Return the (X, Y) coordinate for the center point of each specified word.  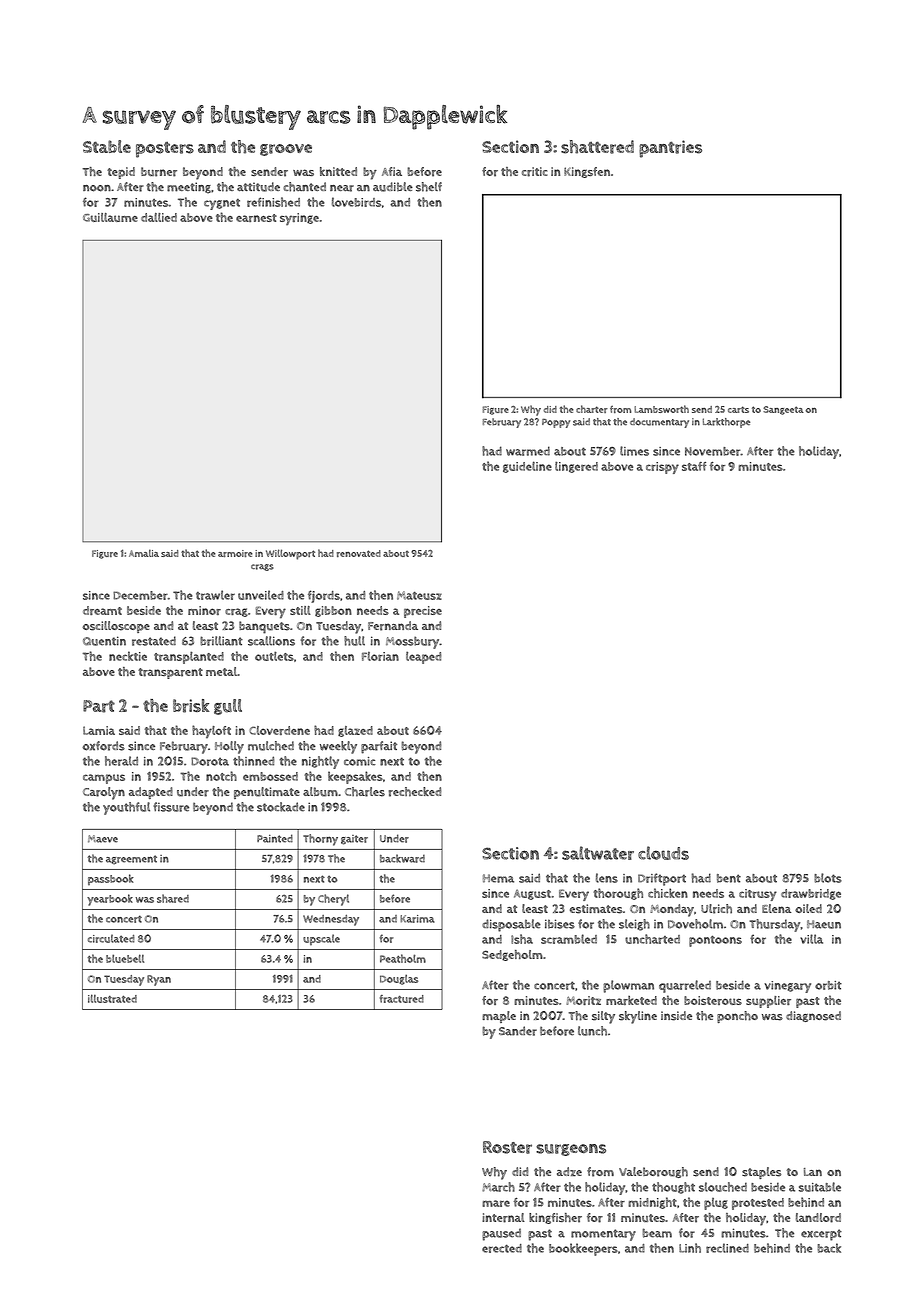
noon (97, 188)
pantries (670, 149)
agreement (131, 860)
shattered (597, 147)
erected (502, 1248)
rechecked (415, 792)
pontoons (715, 941)
